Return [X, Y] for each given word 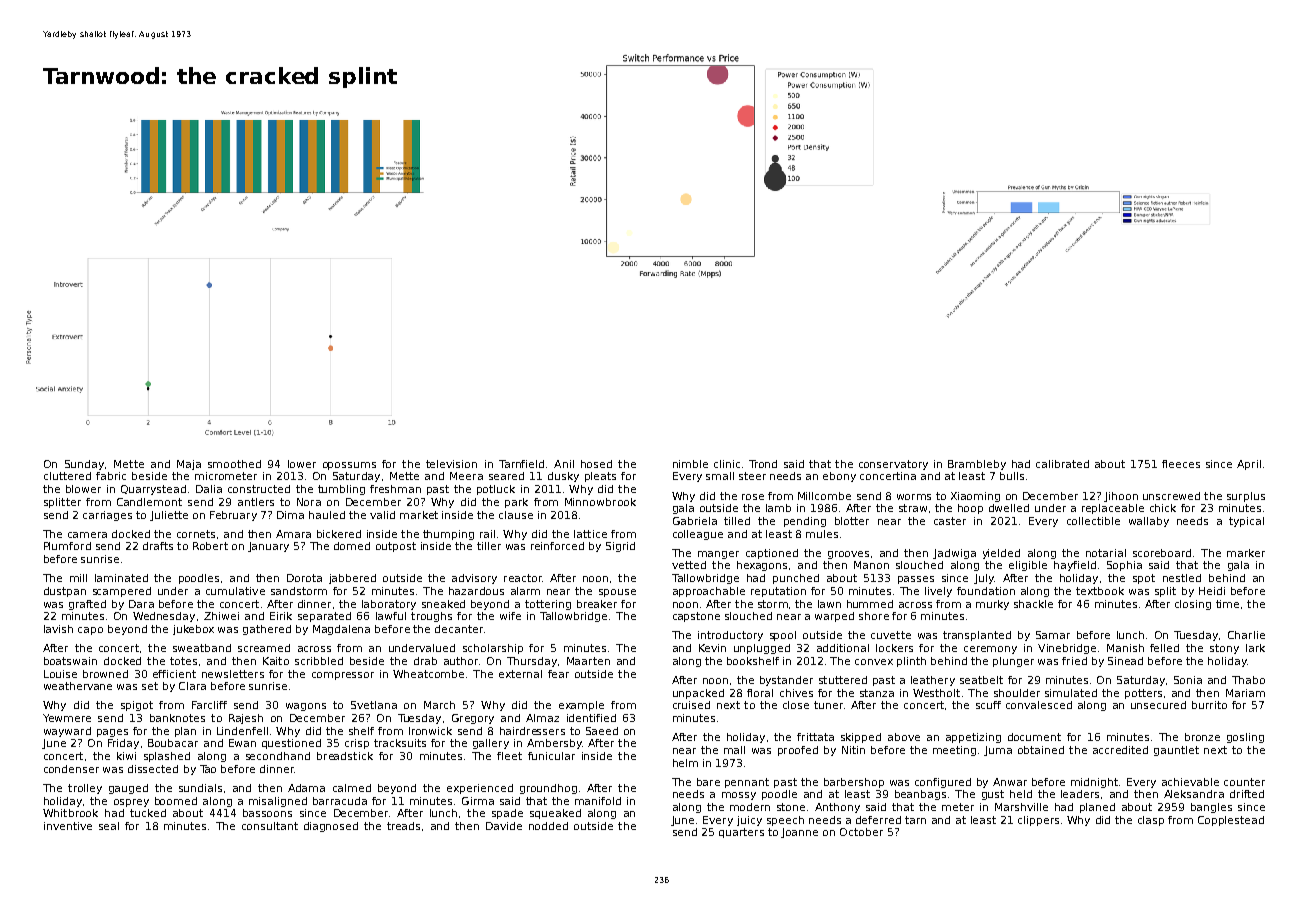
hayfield [1075, 566]
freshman [395, 489]
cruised [691, 705]
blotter [852, 521]
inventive [68, 826]
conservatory [893, 465]
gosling [1245, 738]
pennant [747, 783]
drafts [158, 546]
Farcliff [209, 705]
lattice [590, 534]
